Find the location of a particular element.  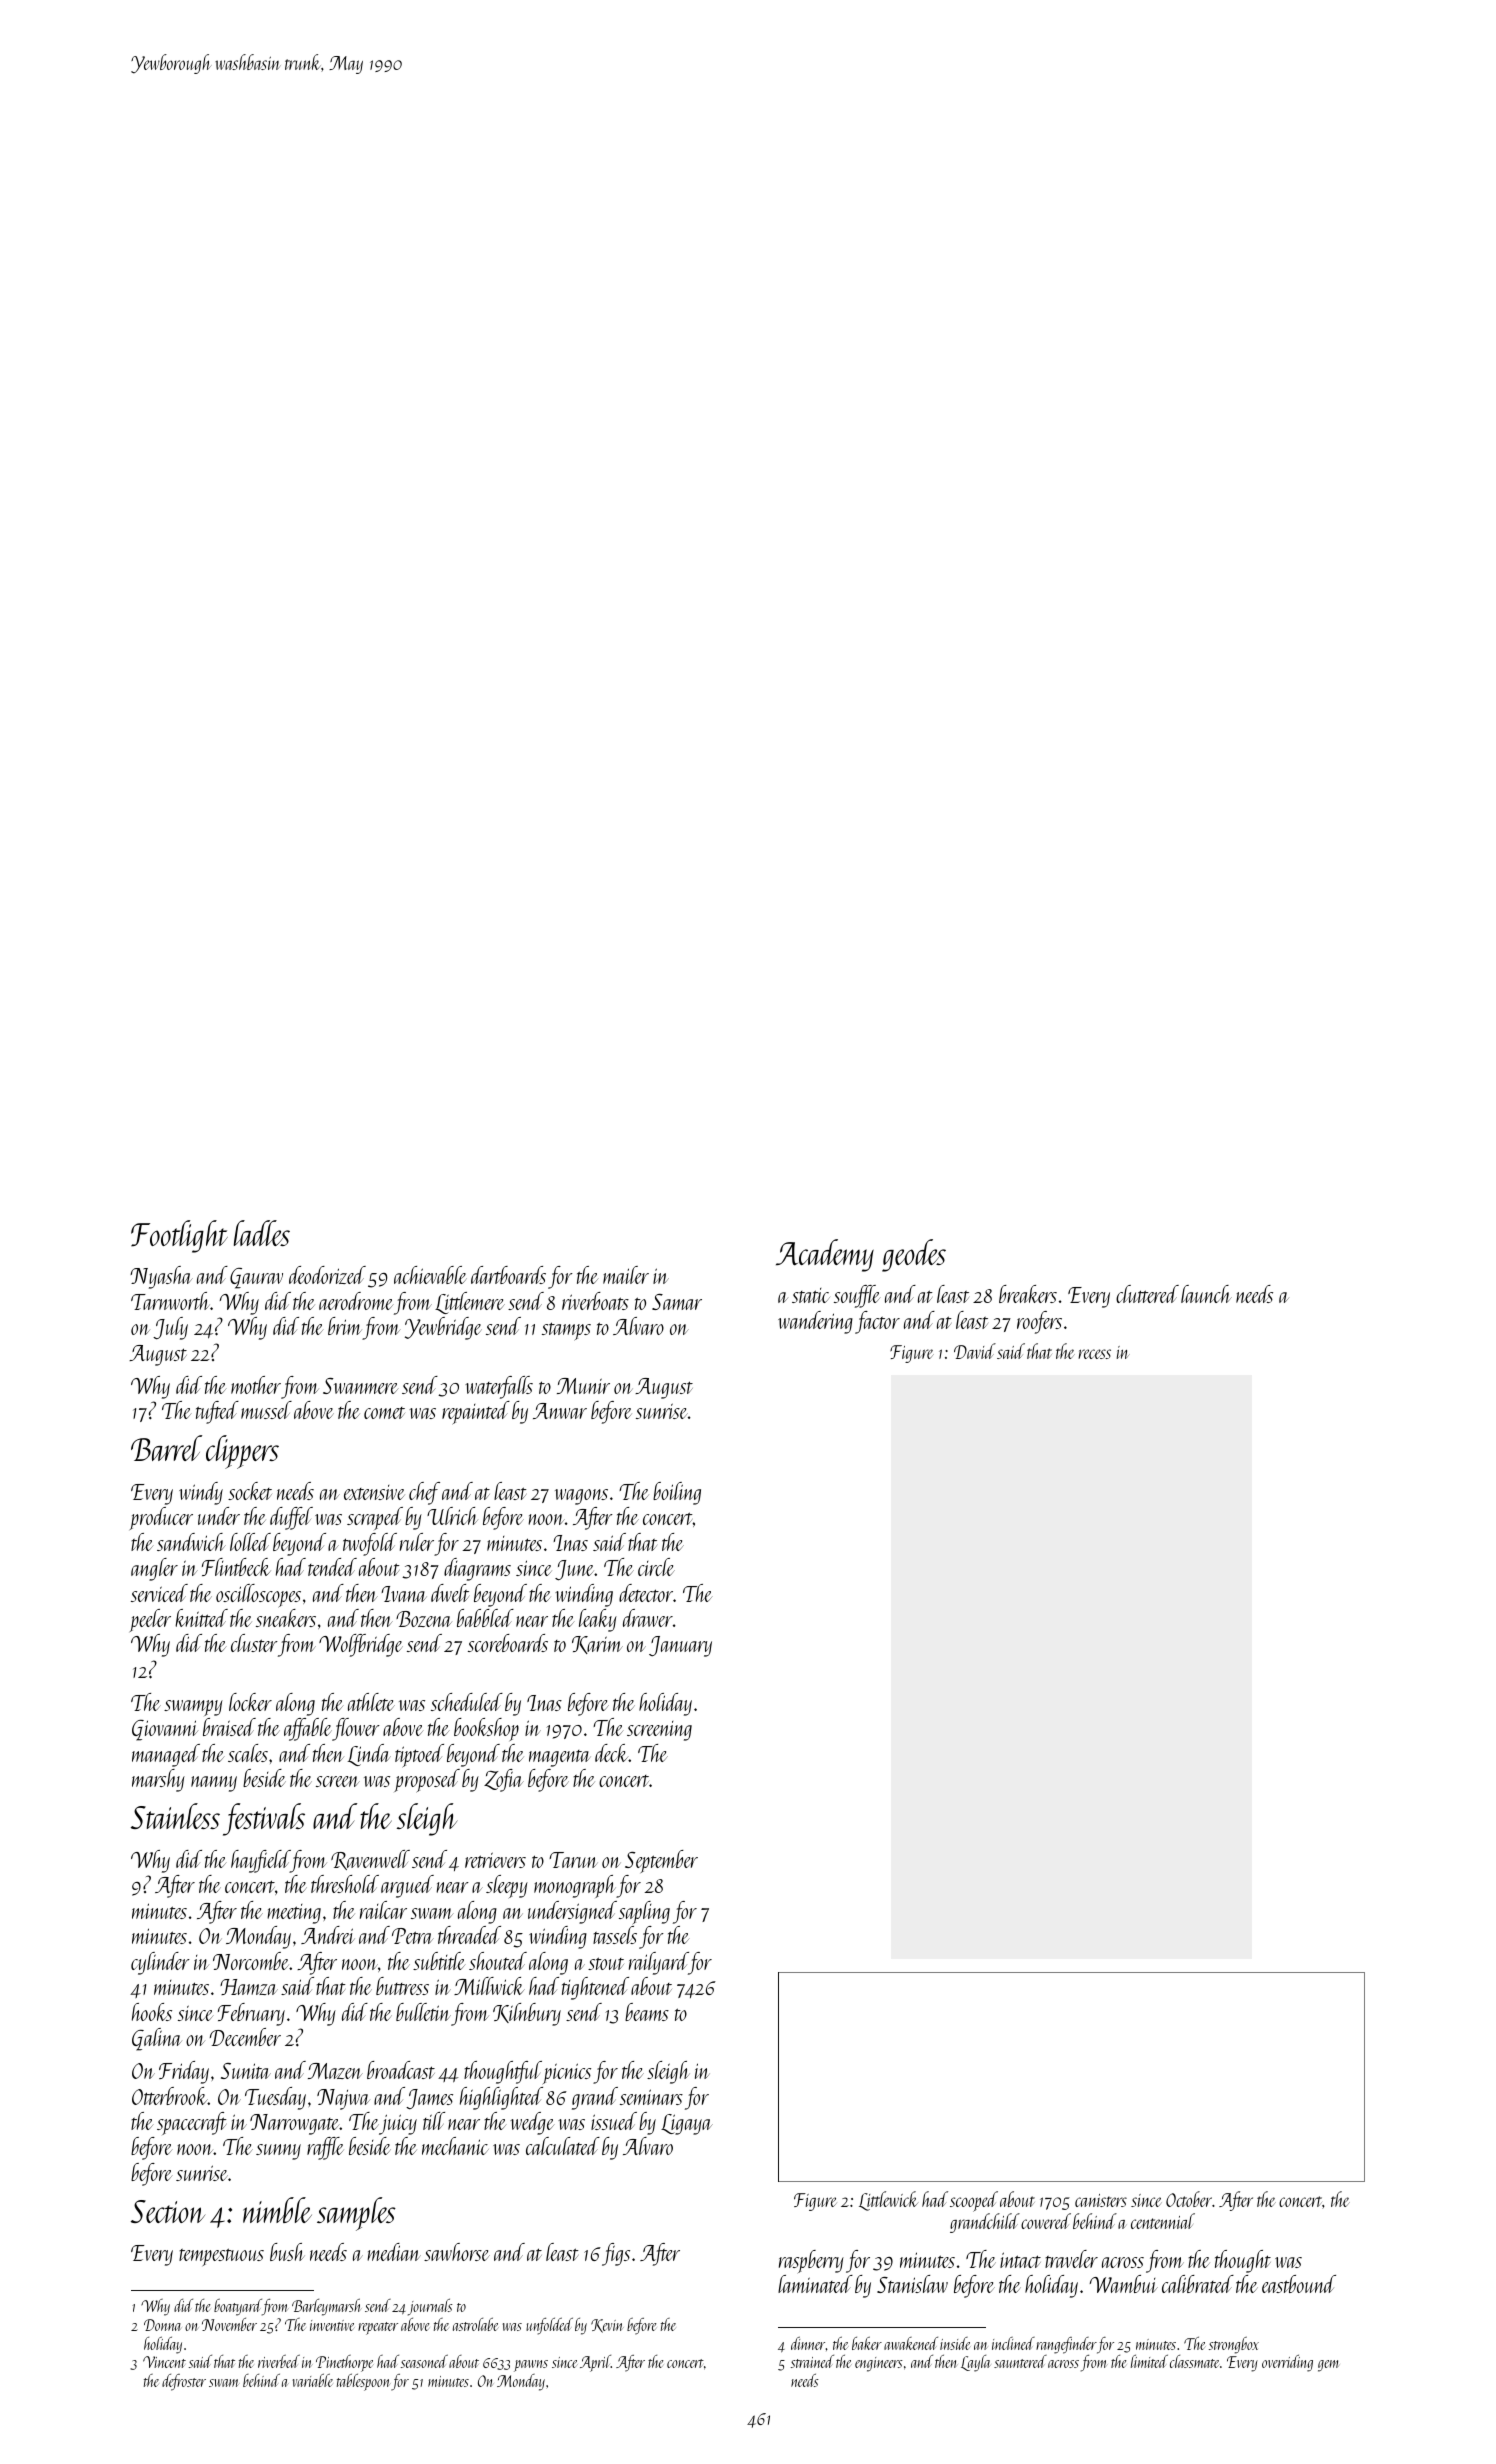

September is located at coordinates (661, 1861).
